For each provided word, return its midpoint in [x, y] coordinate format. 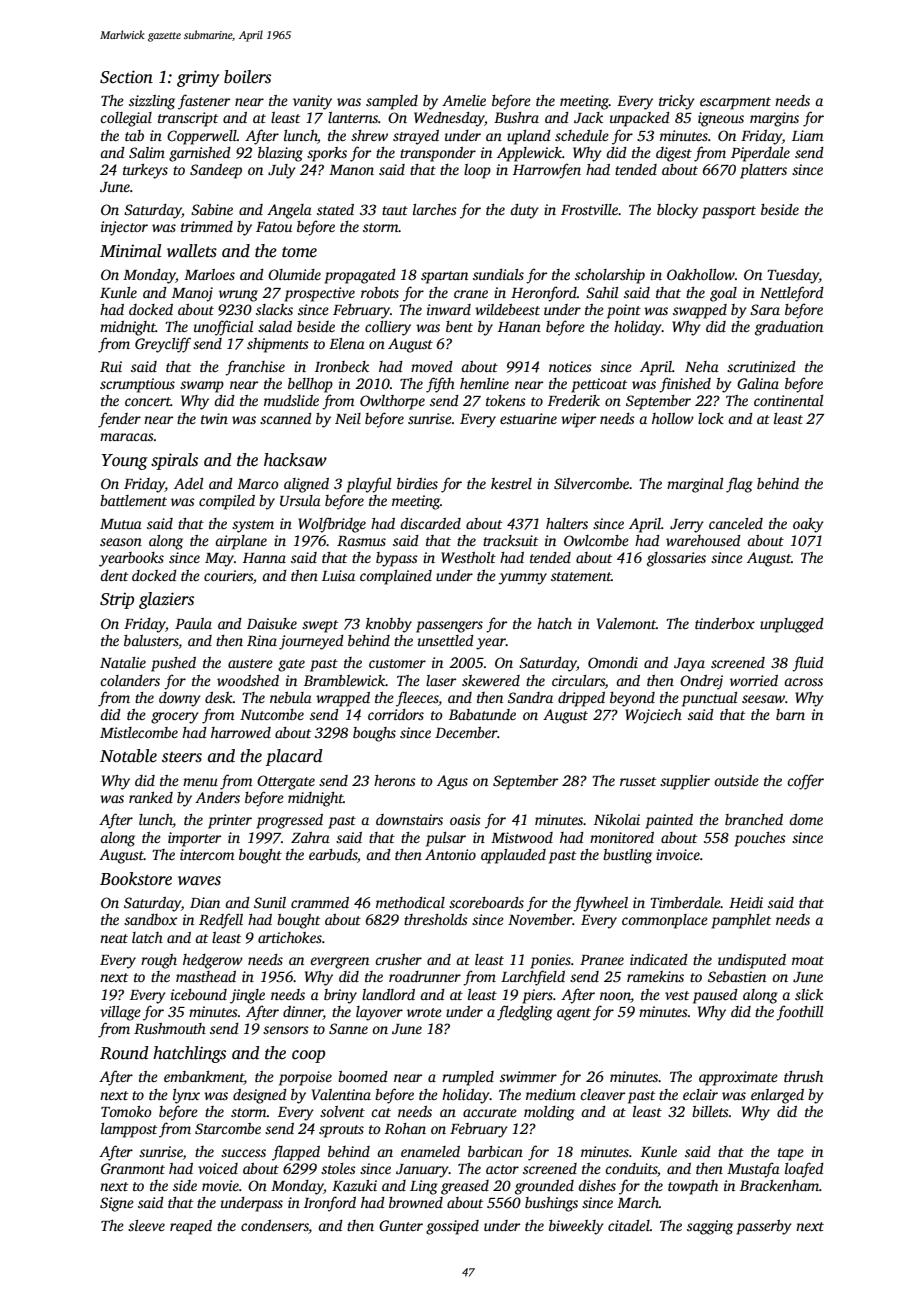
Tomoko [126, 1111]
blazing [280, 154]
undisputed [752, 961]
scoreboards [486, 902]
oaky [808, 525]
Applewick [529, 154]
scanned [286, 418]
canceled [736, 523]
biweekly [576, 1227]
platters [763, 171]
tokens [506, 400]
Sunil [270, 902]
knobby [389, 625]
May [219, 560]
